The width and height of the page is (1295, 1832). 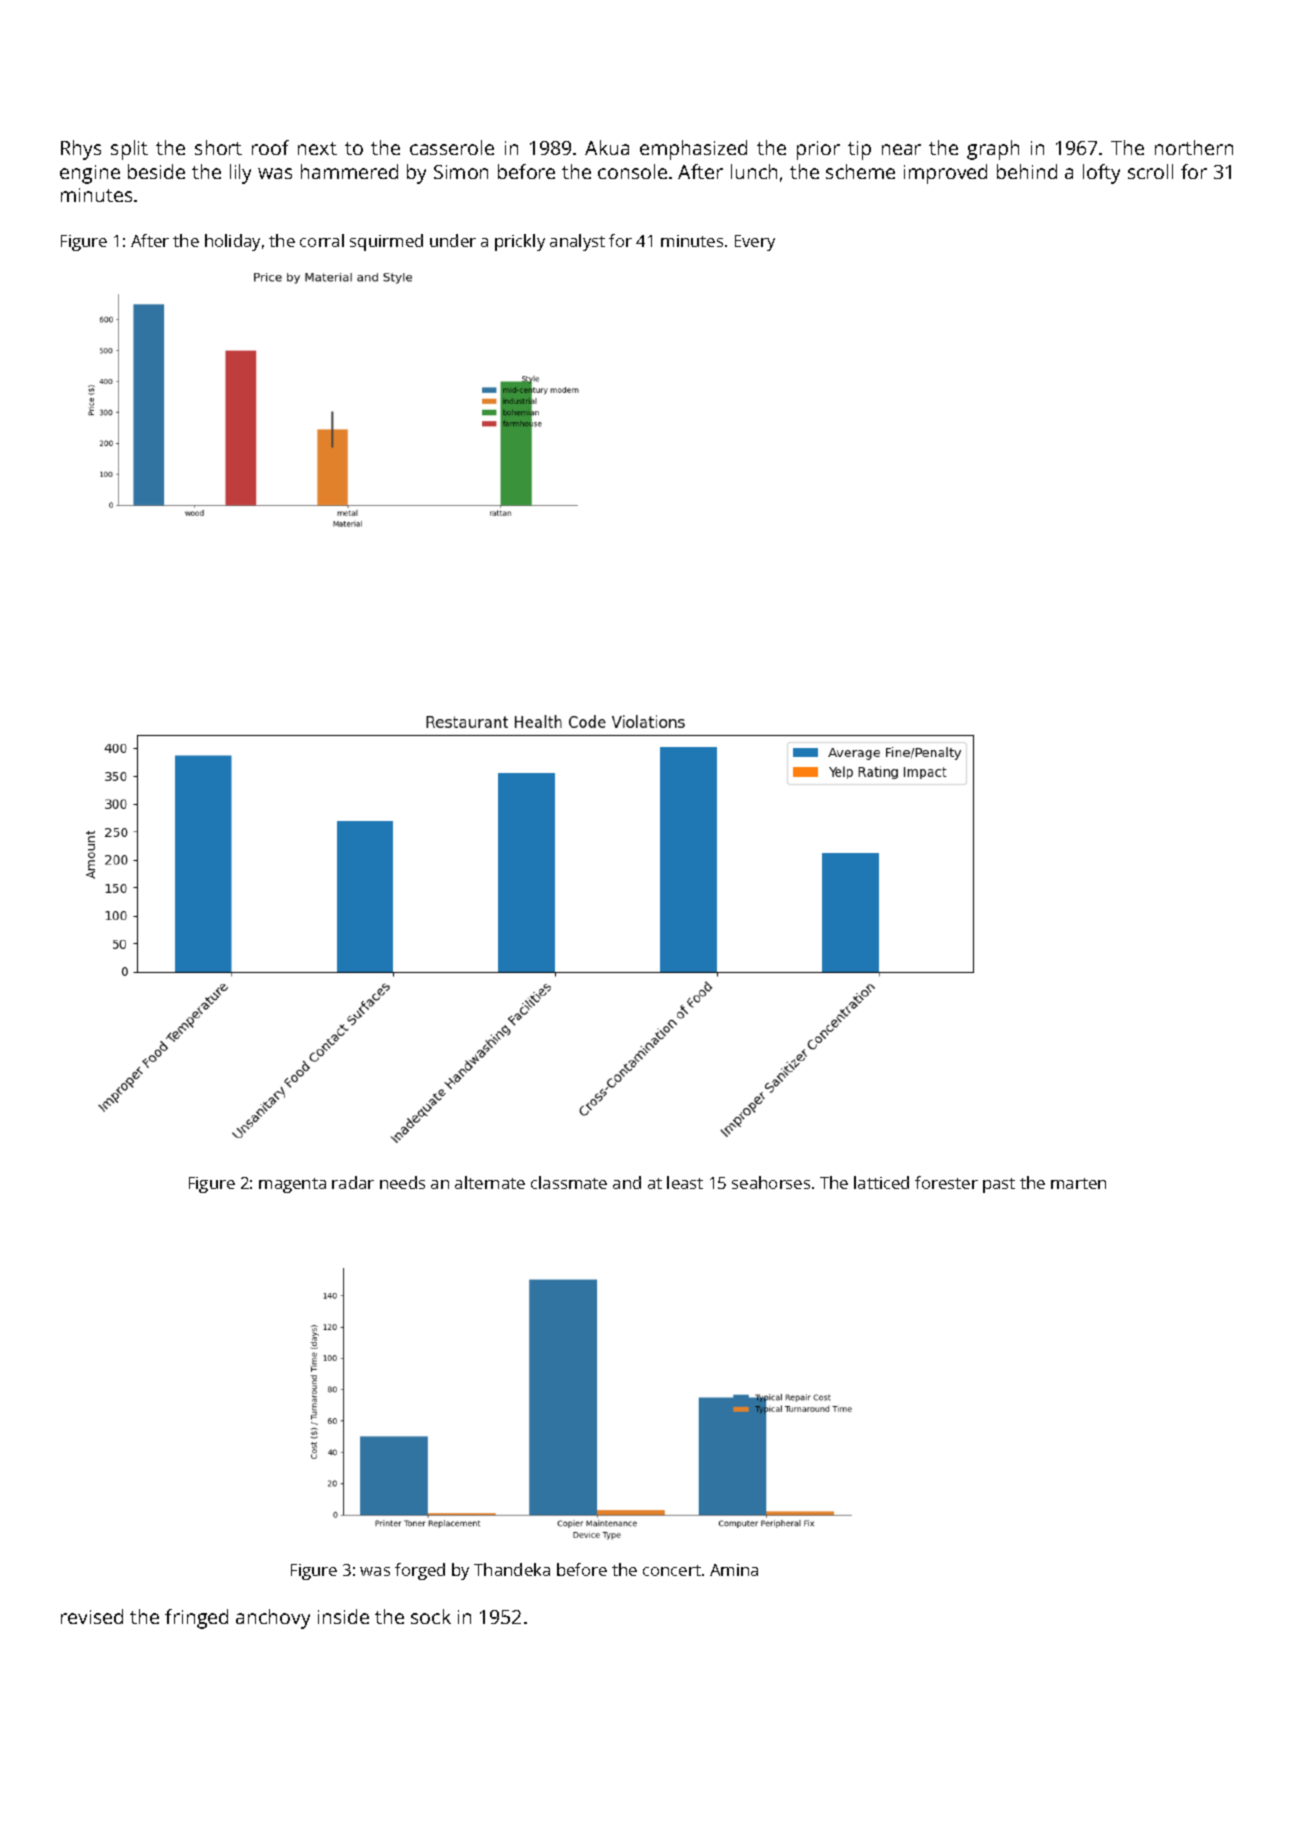 I want to click on anchovy, so click(x=273, y=1619).
